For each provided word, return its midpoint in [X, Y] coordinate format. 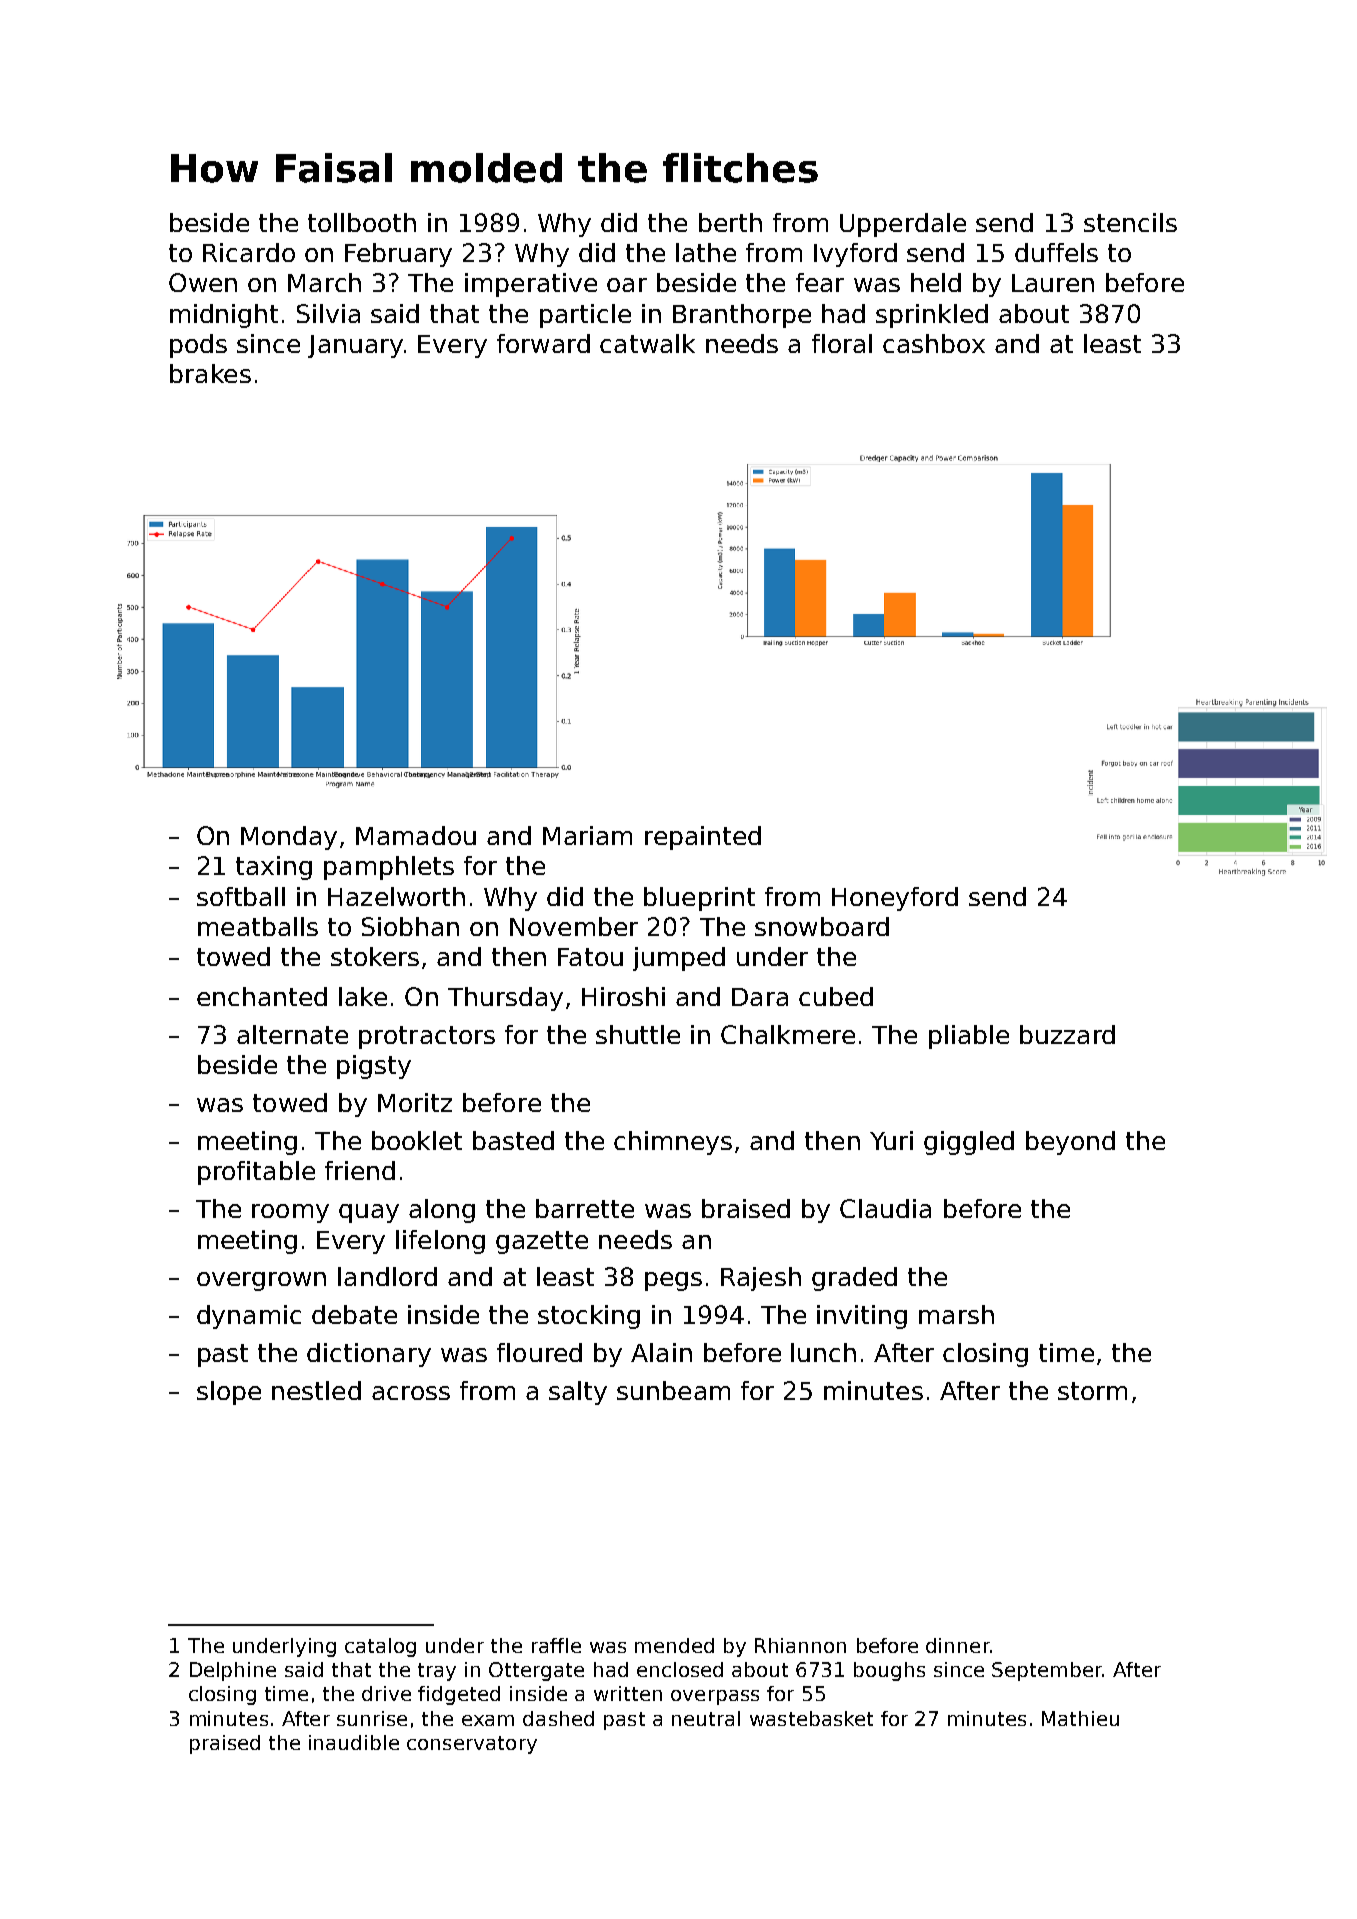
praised [225, 1744]
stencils [1130, 222]
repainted [703, 838]
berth [730, 222]
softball [241, 896]
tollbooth [362, 222]
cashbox [934, 343]
